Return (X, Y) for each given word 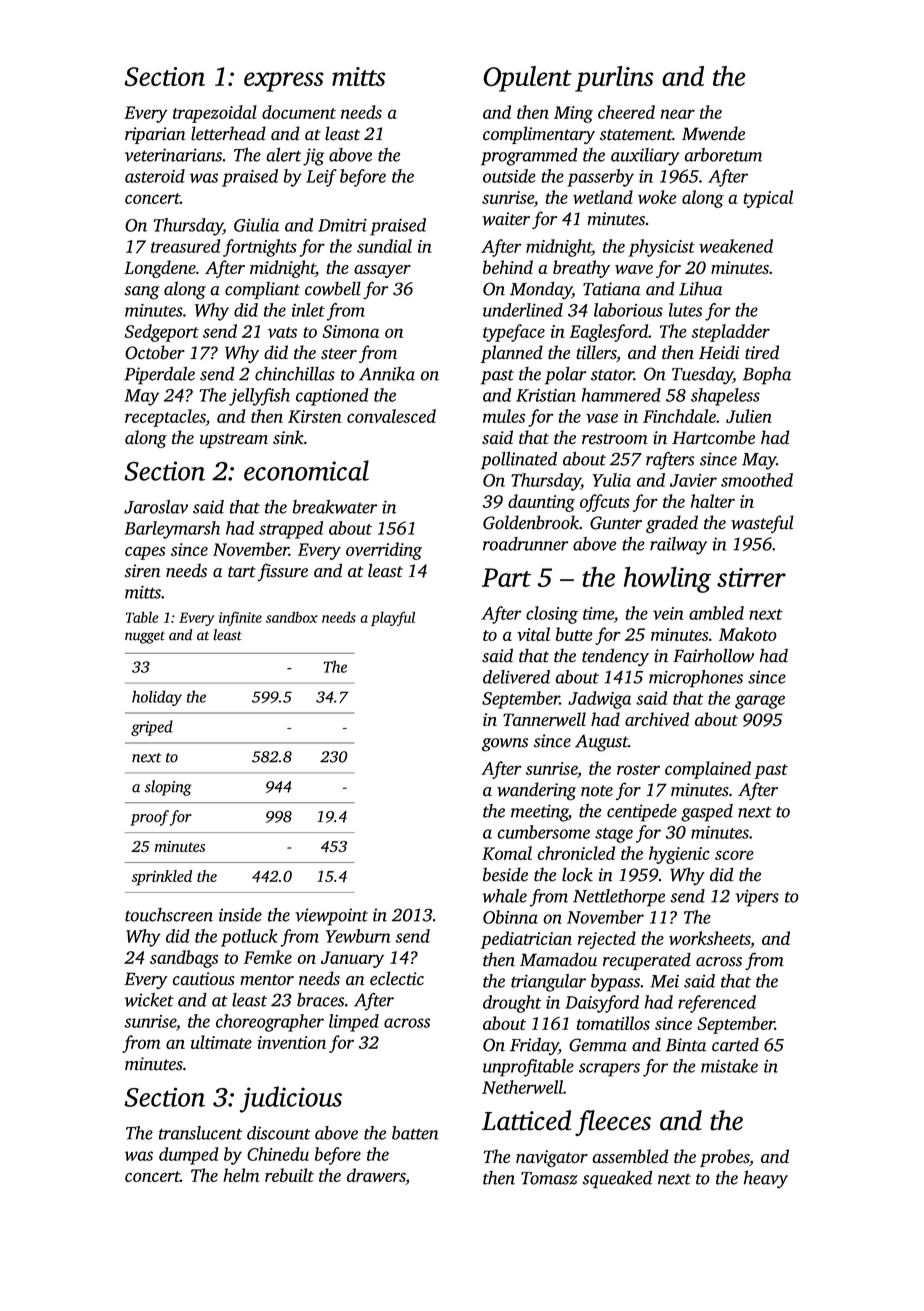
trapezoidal (215, 114)
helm (241, 1175)
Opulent (527, 79)
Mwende (713, 133)
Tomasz (549, 1178)
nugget (145, 637)
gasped (707, 813)
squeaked (617, 1180)
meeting (539, 813)
